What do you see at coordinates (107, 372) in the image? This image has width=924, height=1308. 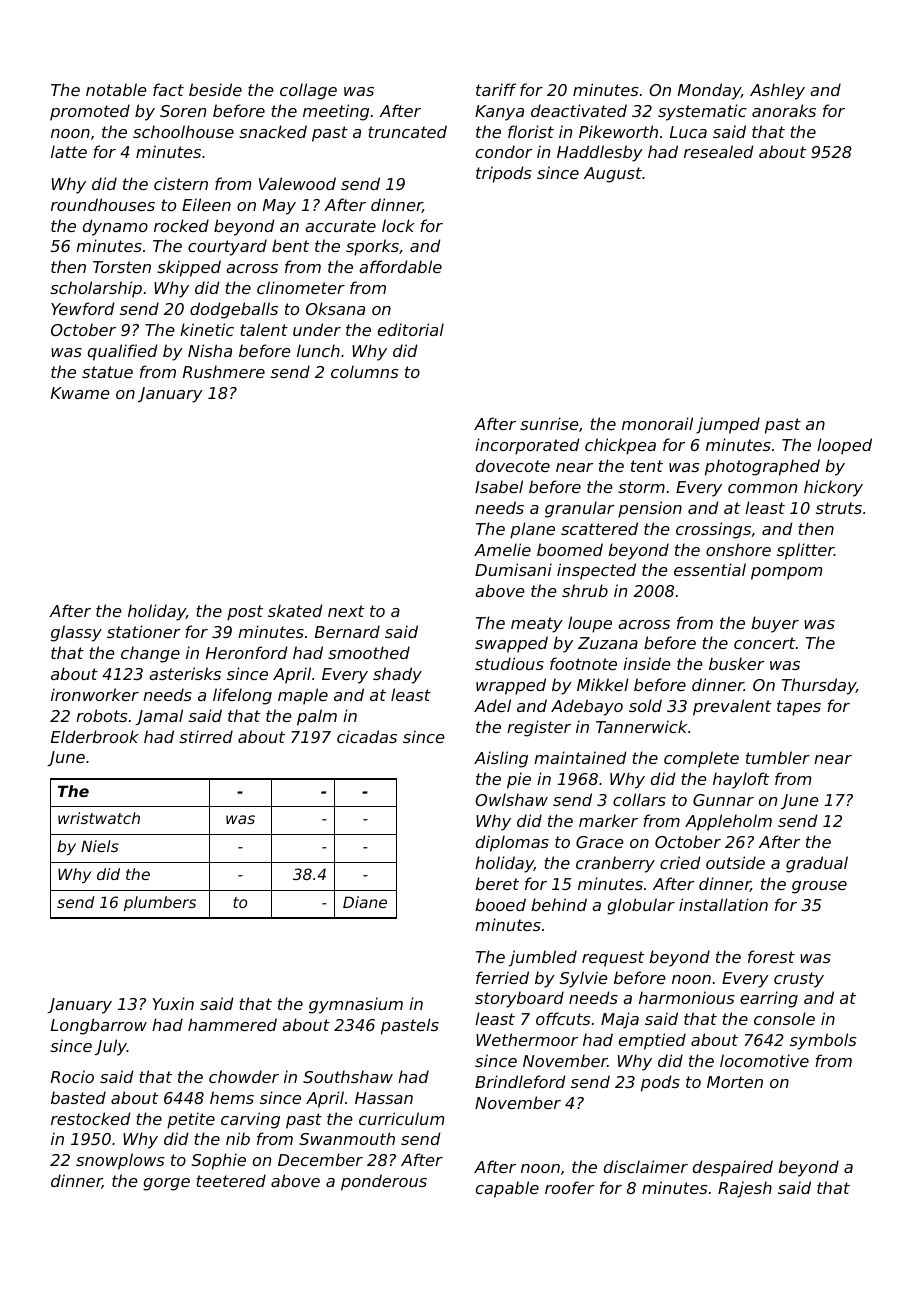 I see `statue` at bounding box center [107, 372].
